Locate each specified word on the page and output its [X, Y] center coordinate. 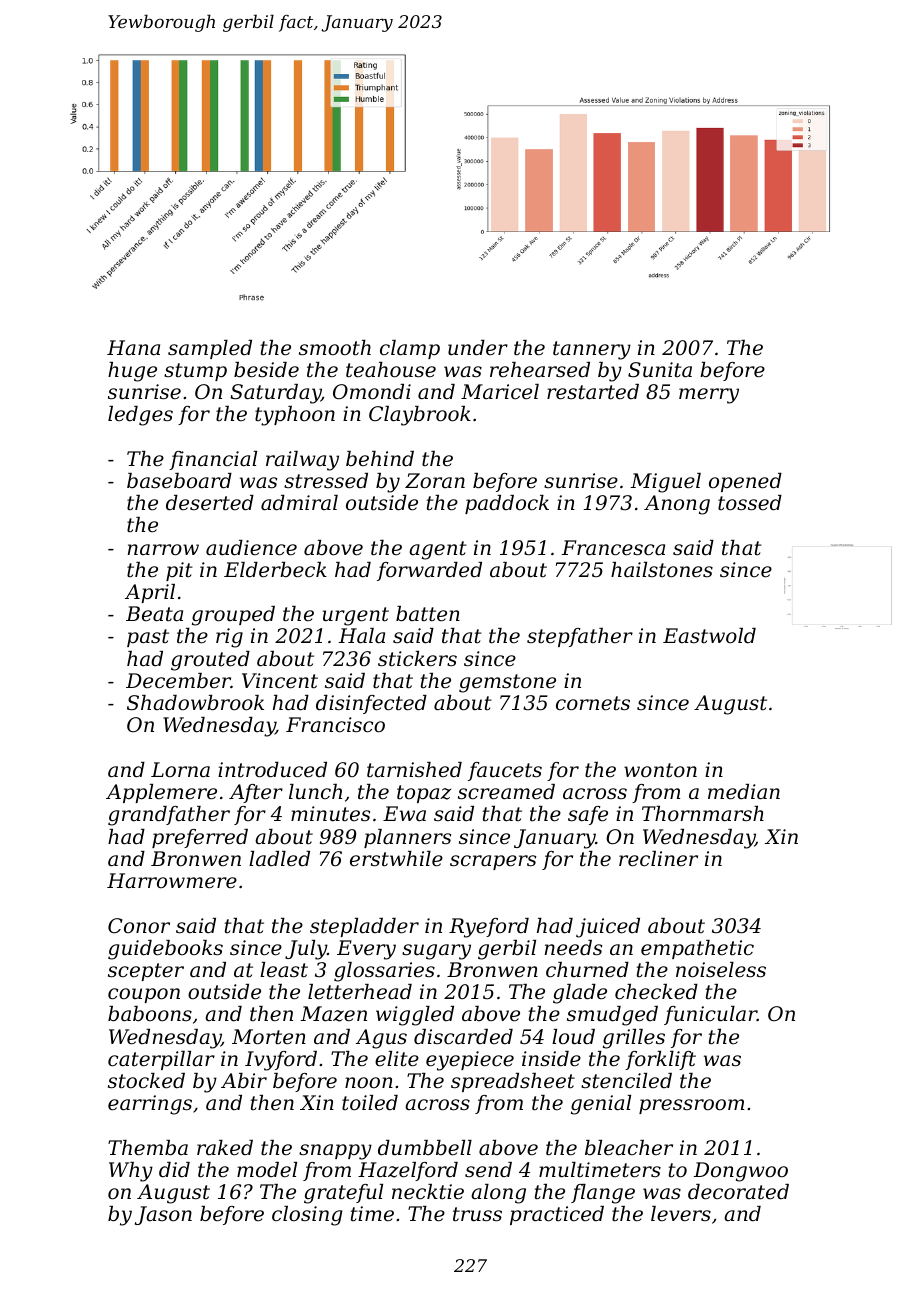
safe [588, 815]
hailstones [662, 570]
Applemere [161, 793]
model [267, 1170]
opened [745, 482]
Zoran [435, 481]
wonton [660, 770]
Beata [154, 614]
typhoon [295, 416]
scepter [146, 972]
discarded [463, 1037]
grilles [634, 1039]
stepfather [580, 637]
